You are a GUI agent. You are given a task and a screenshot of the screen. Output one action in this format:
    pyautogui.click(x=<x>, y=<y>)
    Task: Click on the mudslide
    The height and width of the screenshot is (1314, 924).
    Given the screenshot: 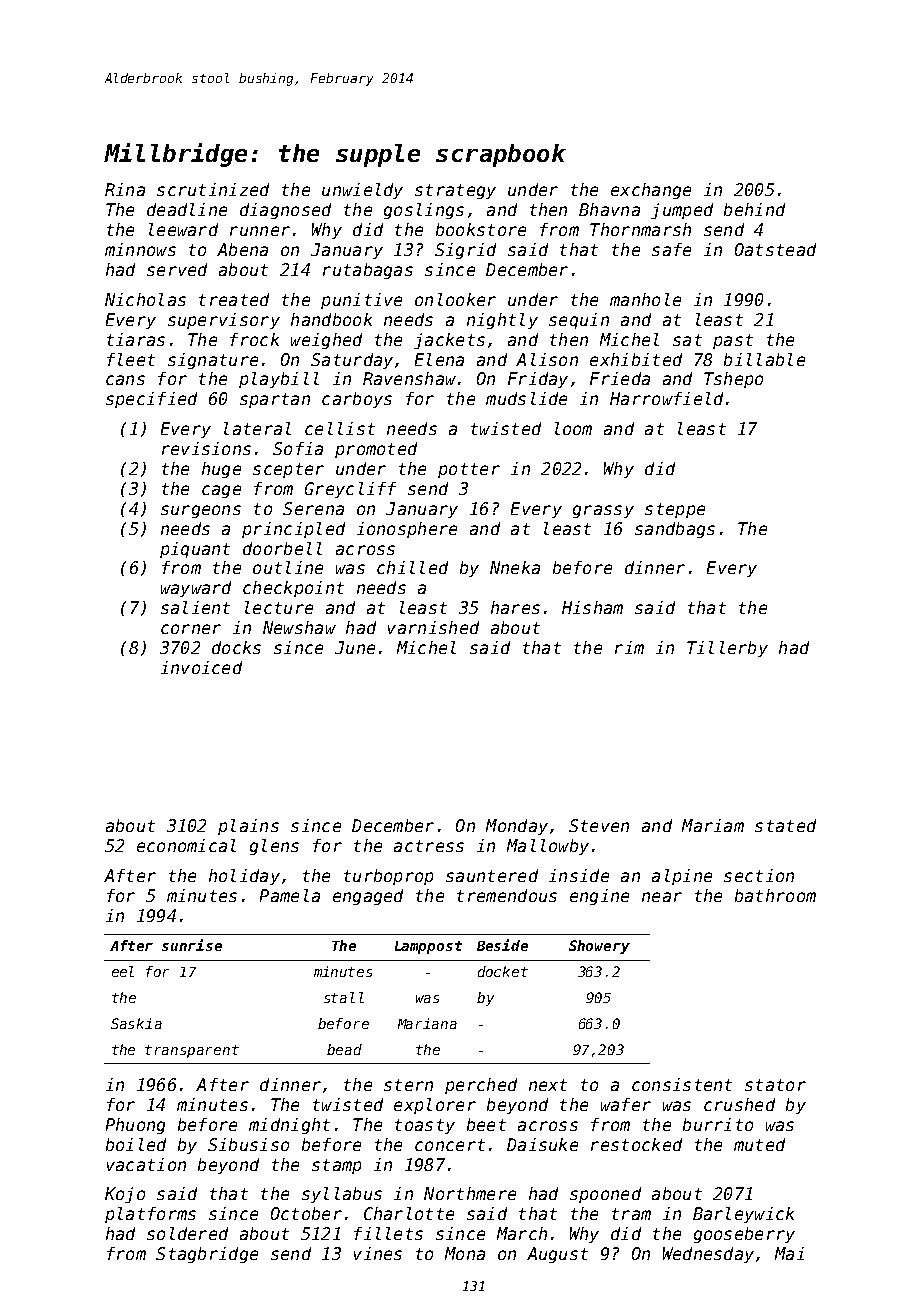 What is the action you would take?
    pyautogui.click(x=526, y=398)
